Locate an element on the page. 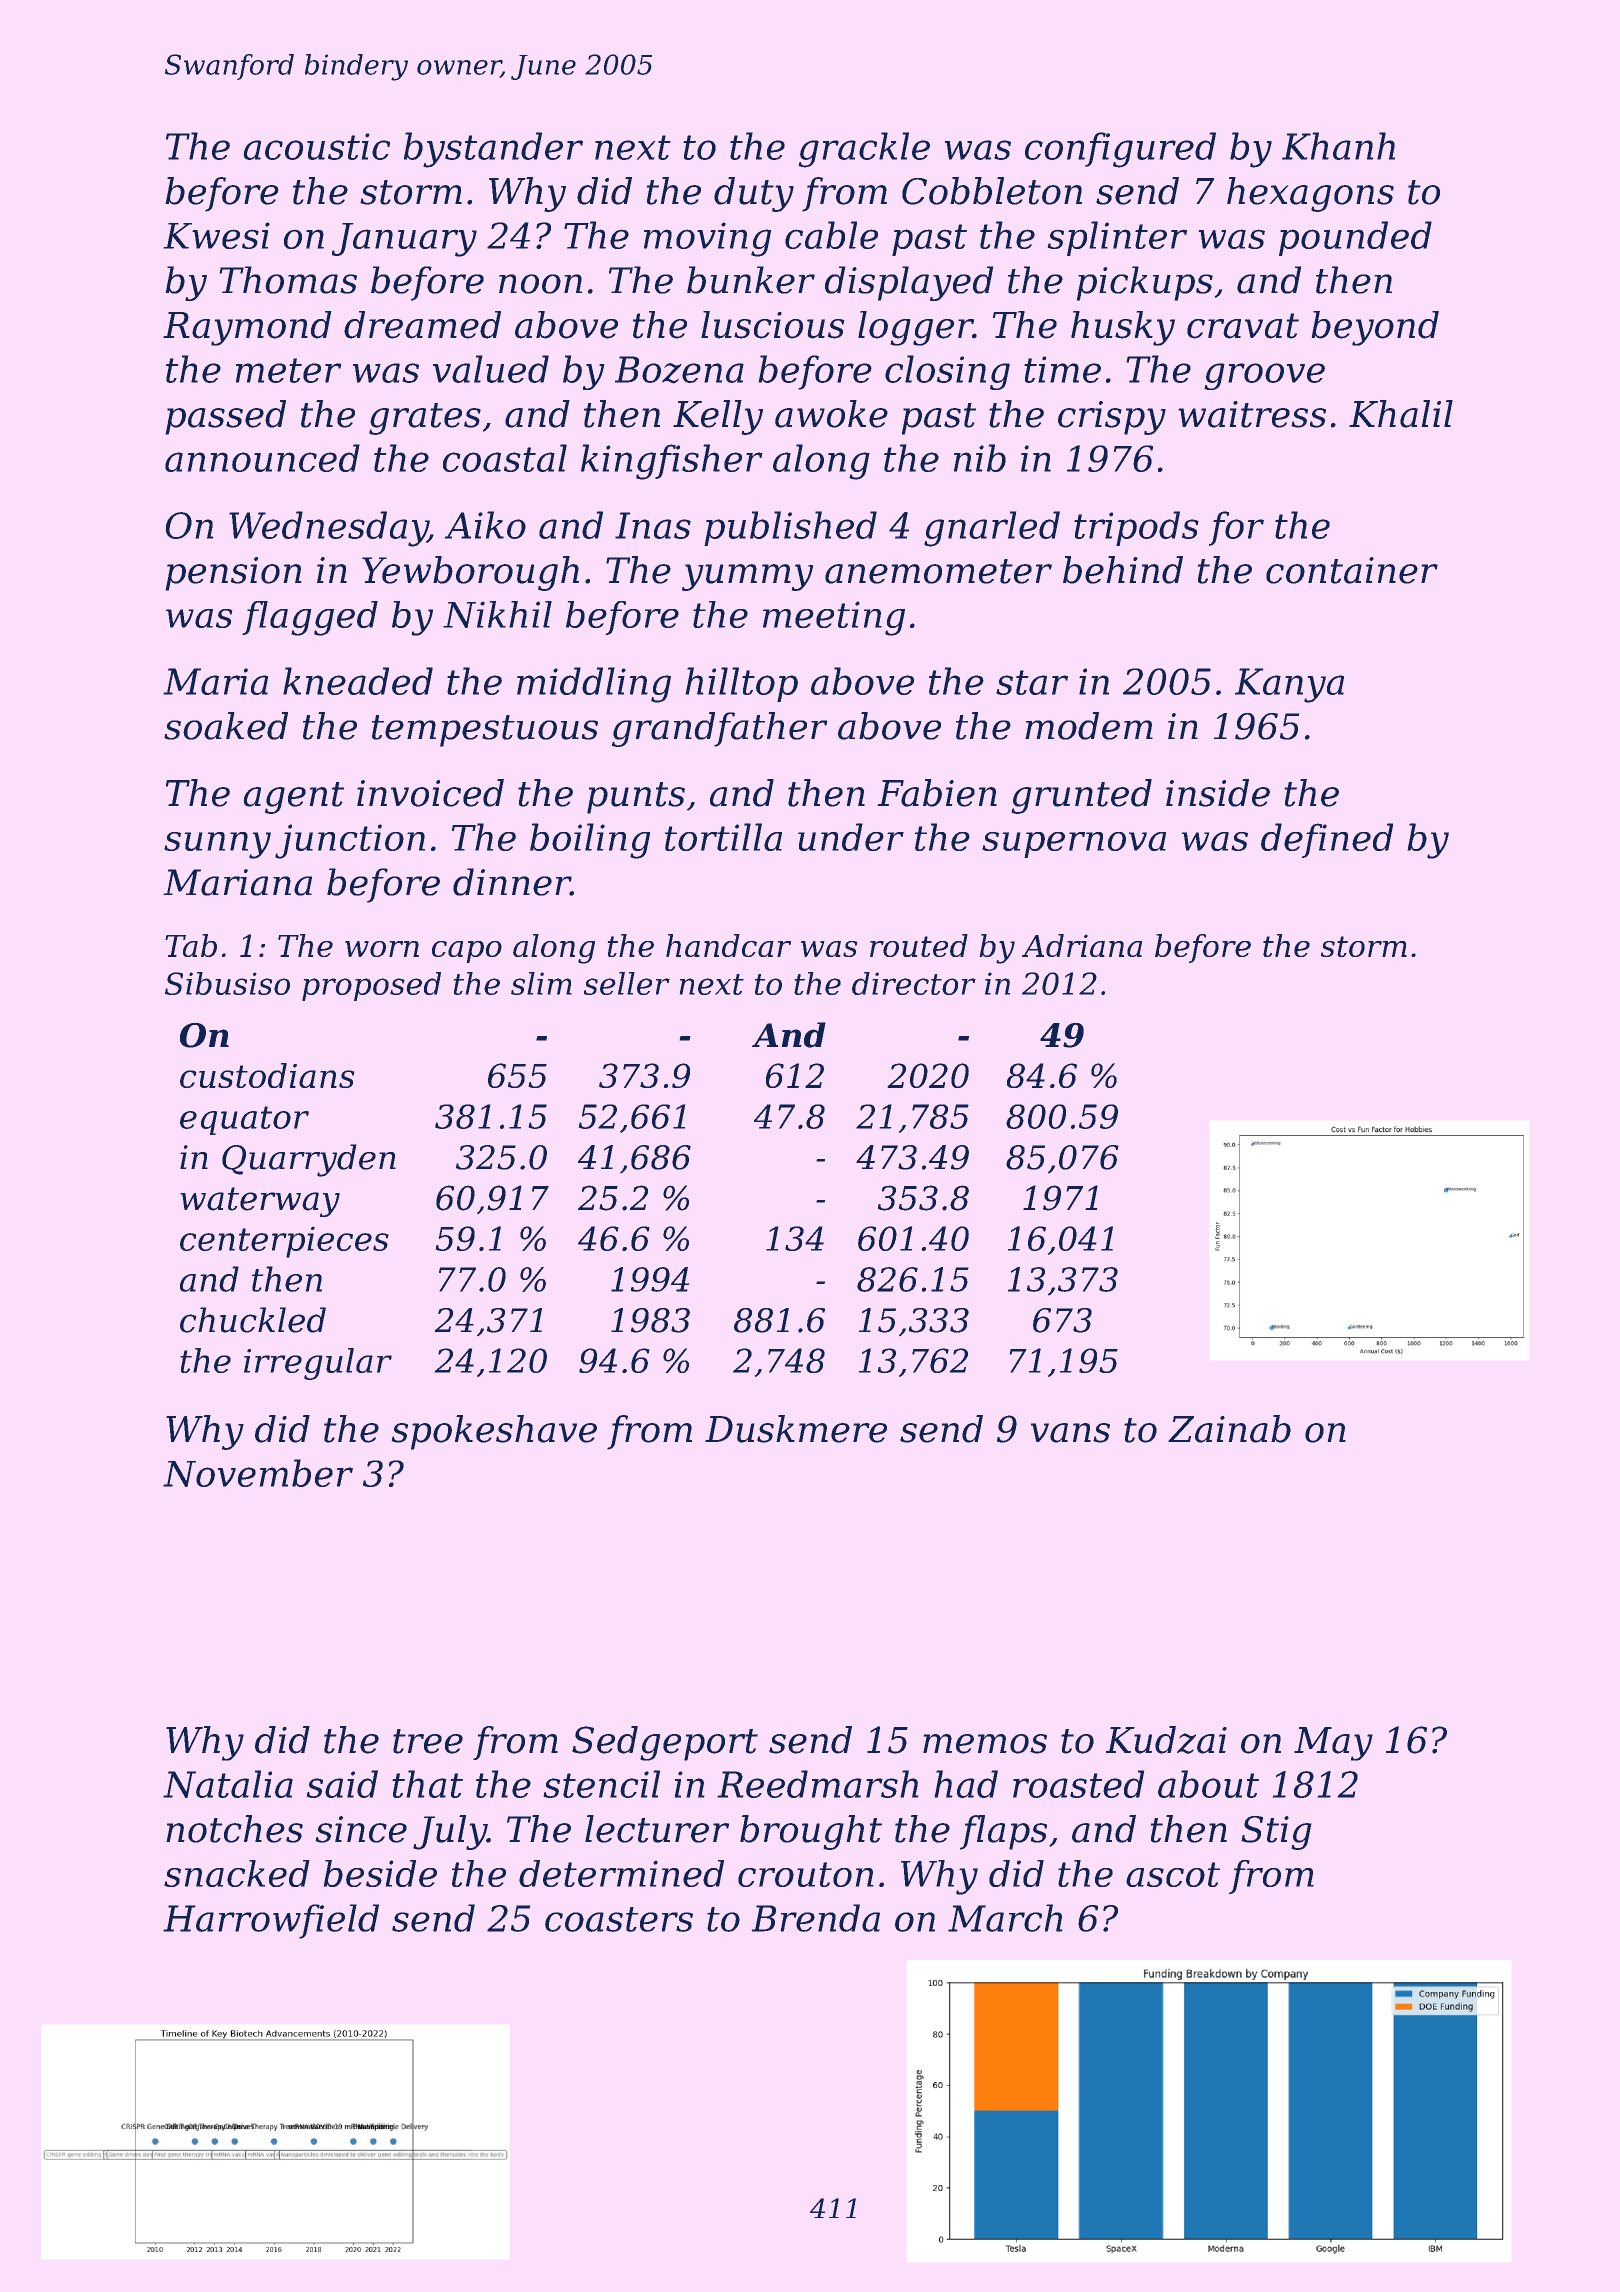  dreamed is located at coordinates (422, 325).
